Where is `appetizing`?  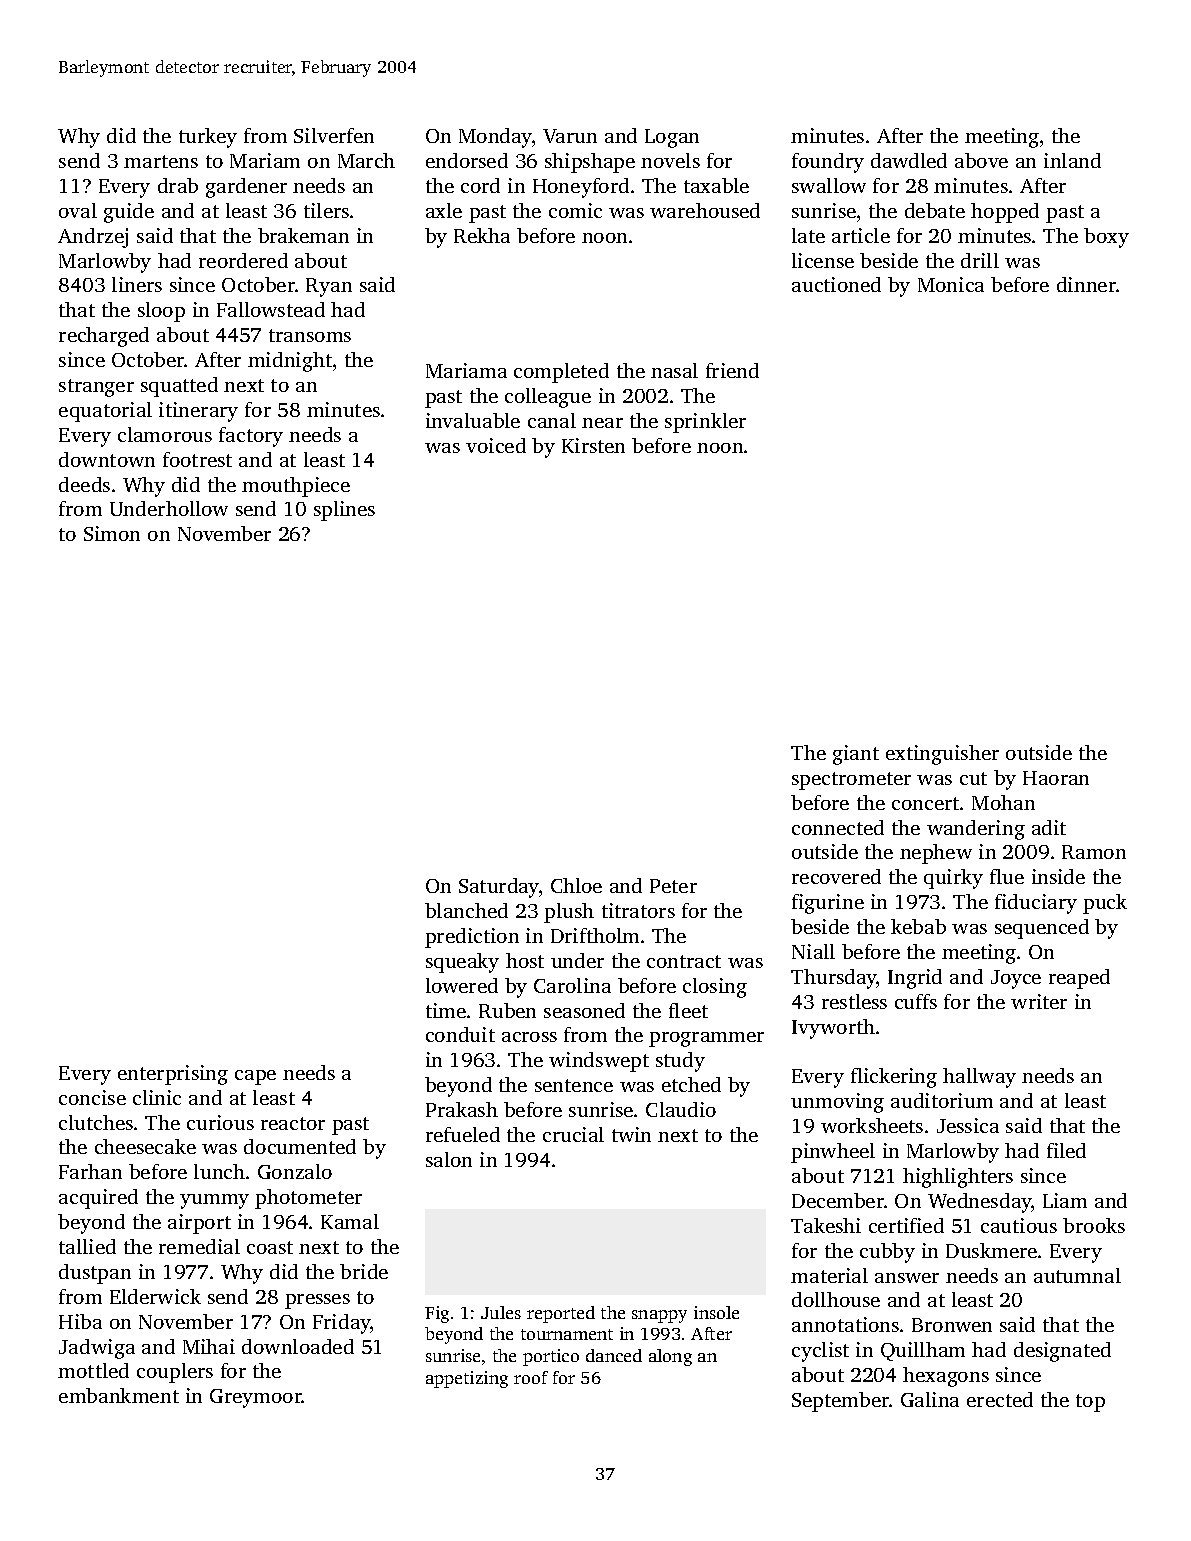
appetizing is located at coordinates (467, 1379).
